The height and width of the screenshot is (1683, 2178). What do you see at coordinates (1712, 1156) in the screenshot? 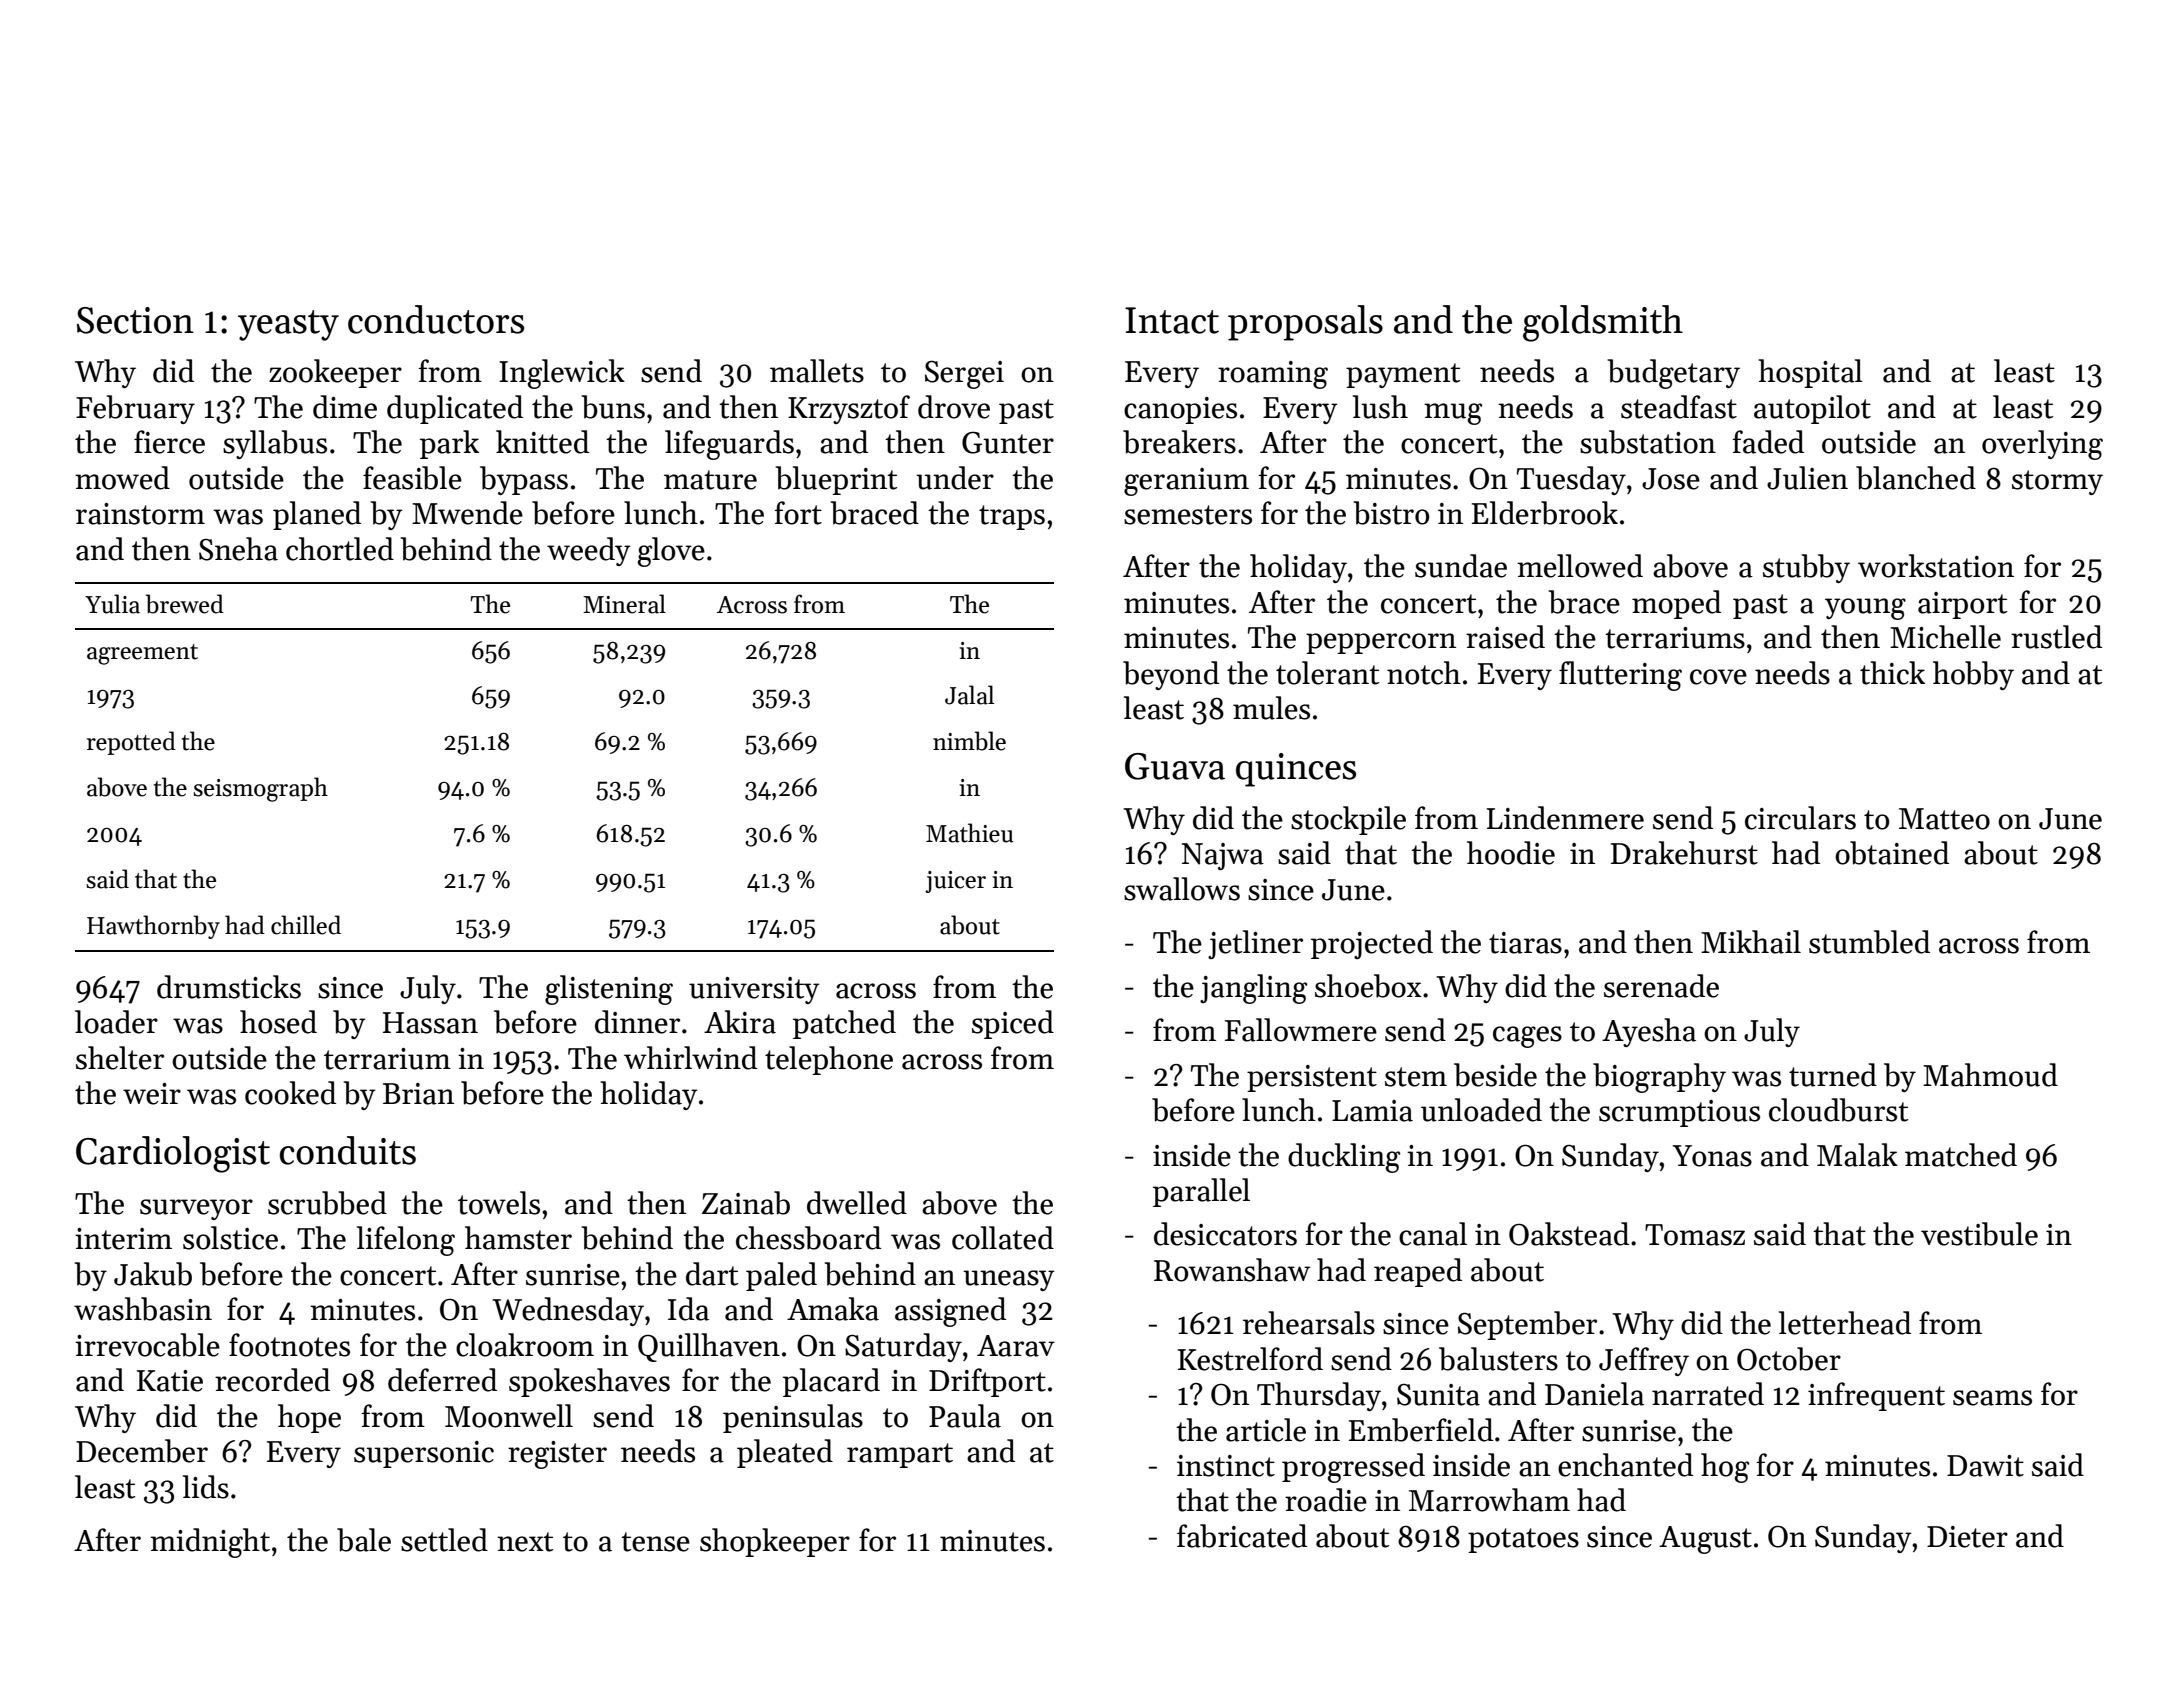
I see `Yonas` at bounding box center [1712, 1156].
